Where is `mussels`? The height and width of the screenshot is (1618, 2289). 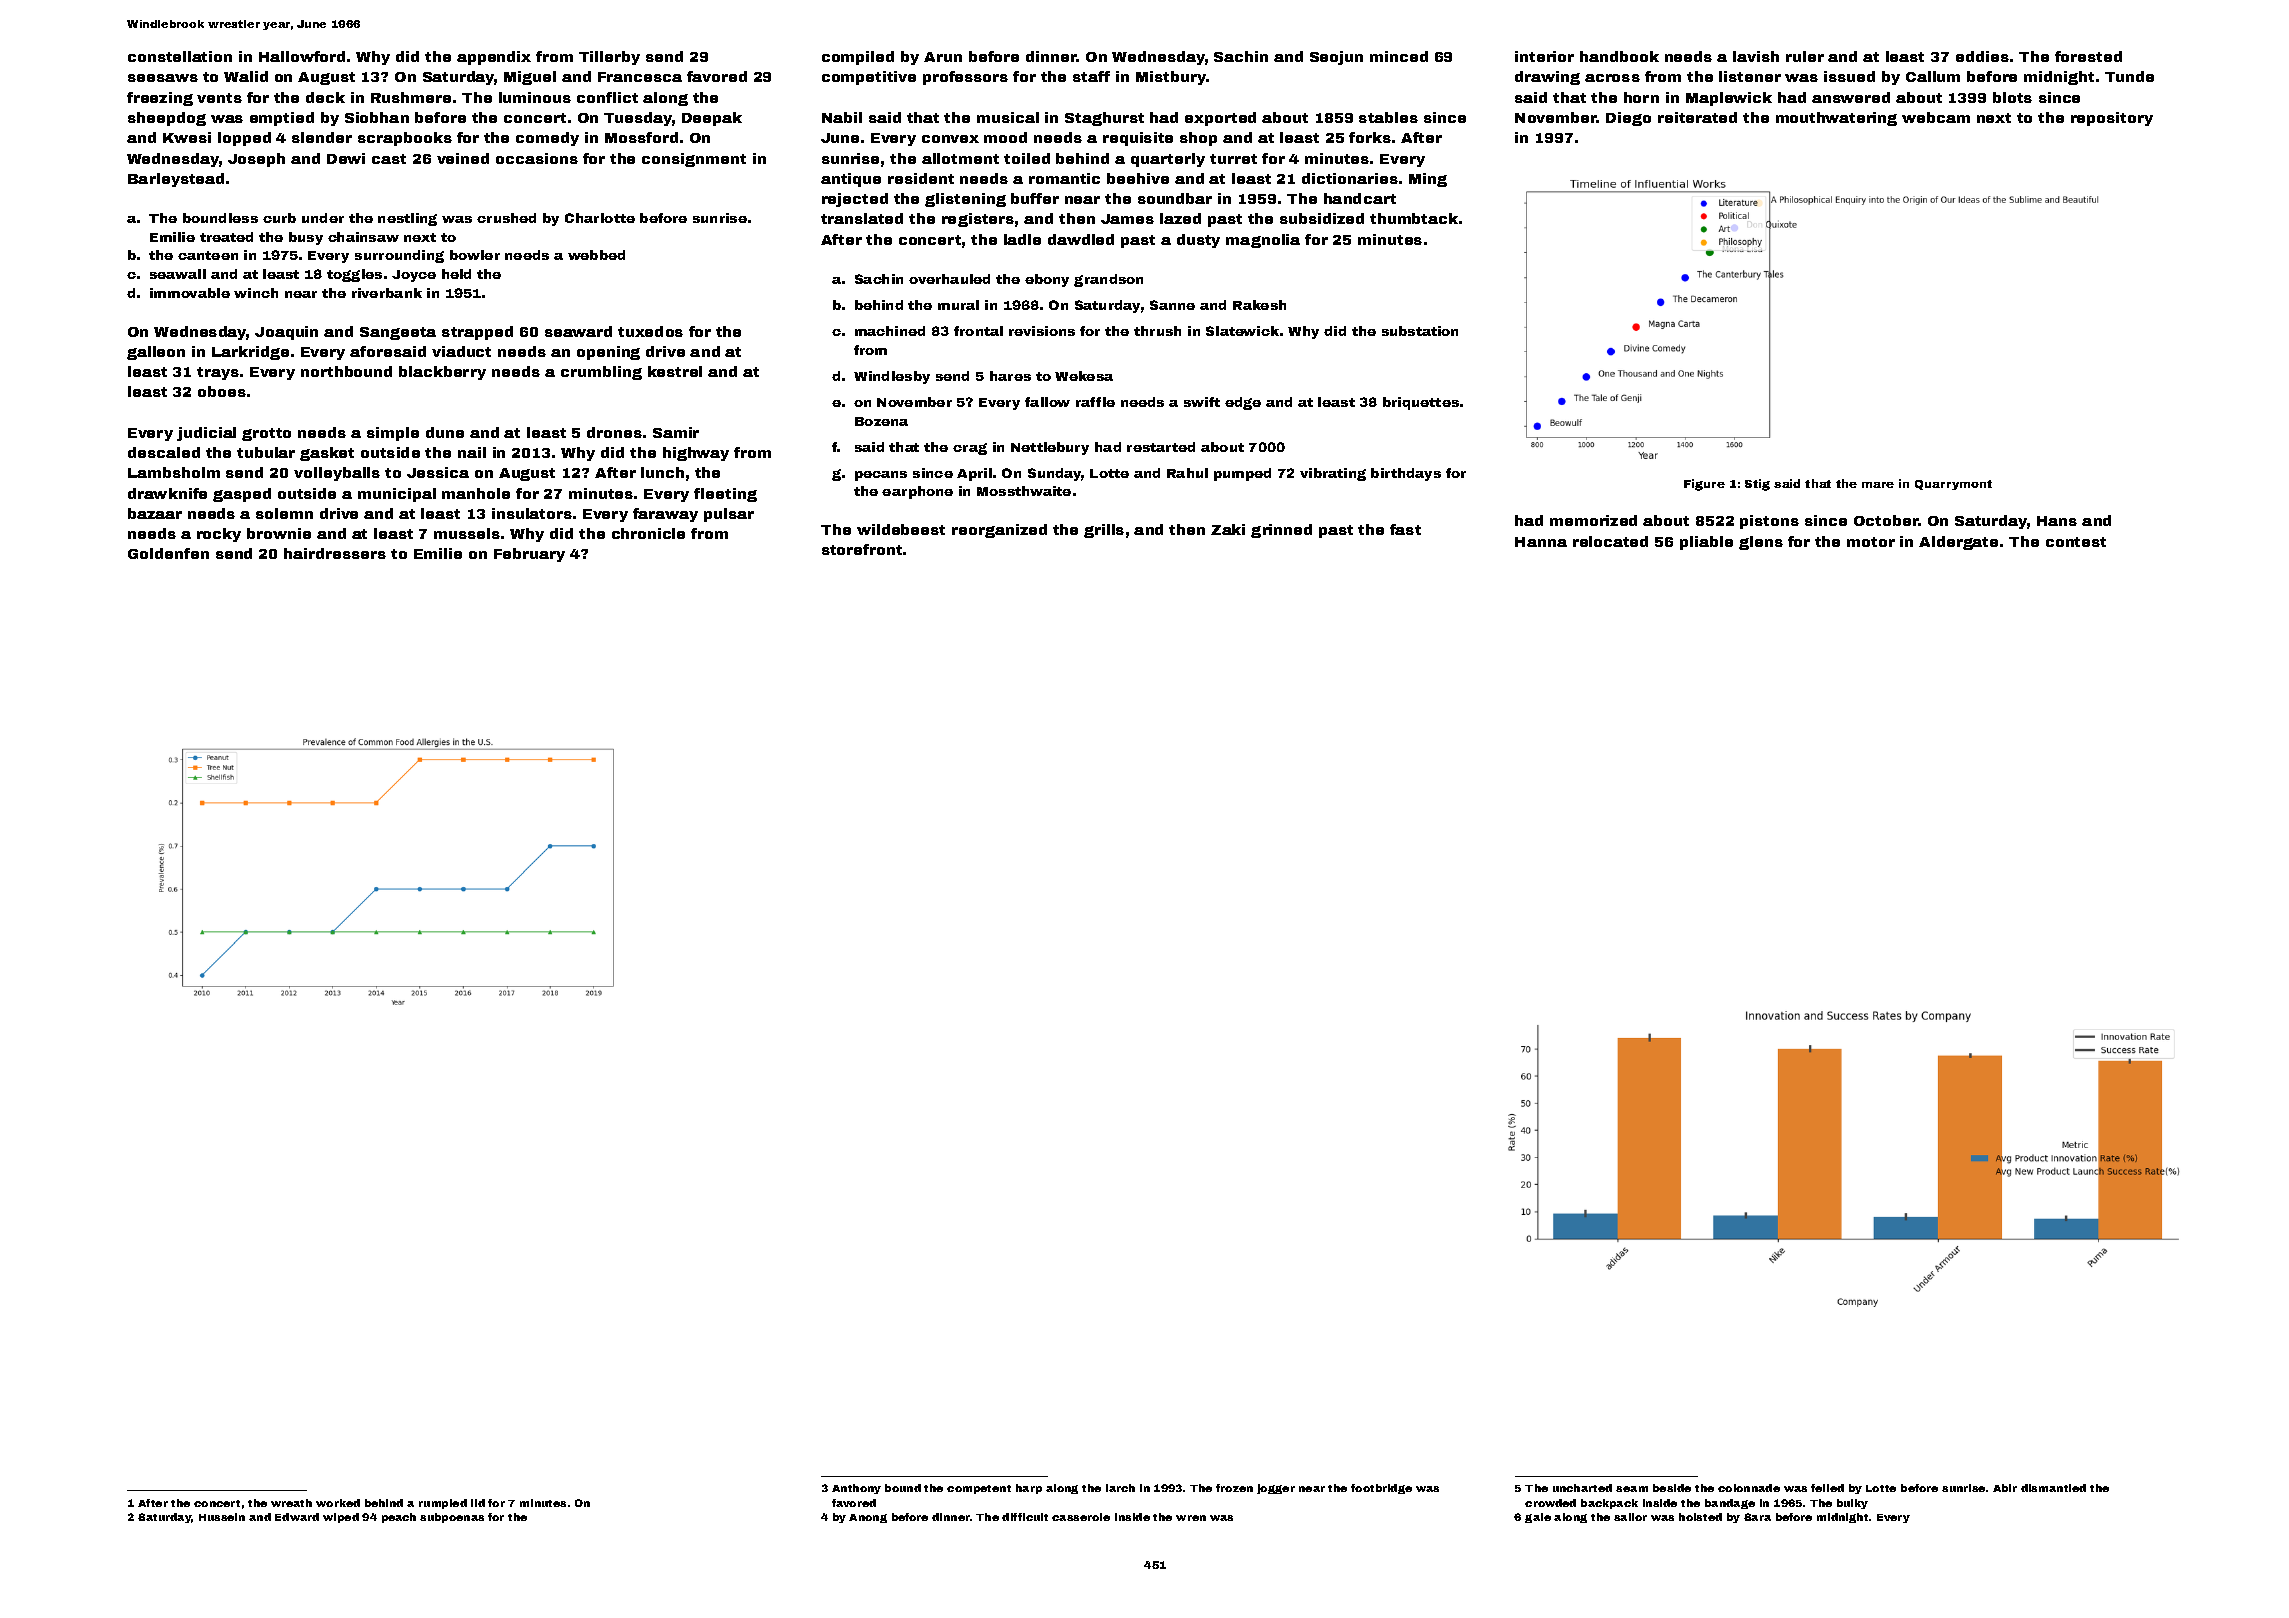
mussels is located at coordinates (467, 533).
